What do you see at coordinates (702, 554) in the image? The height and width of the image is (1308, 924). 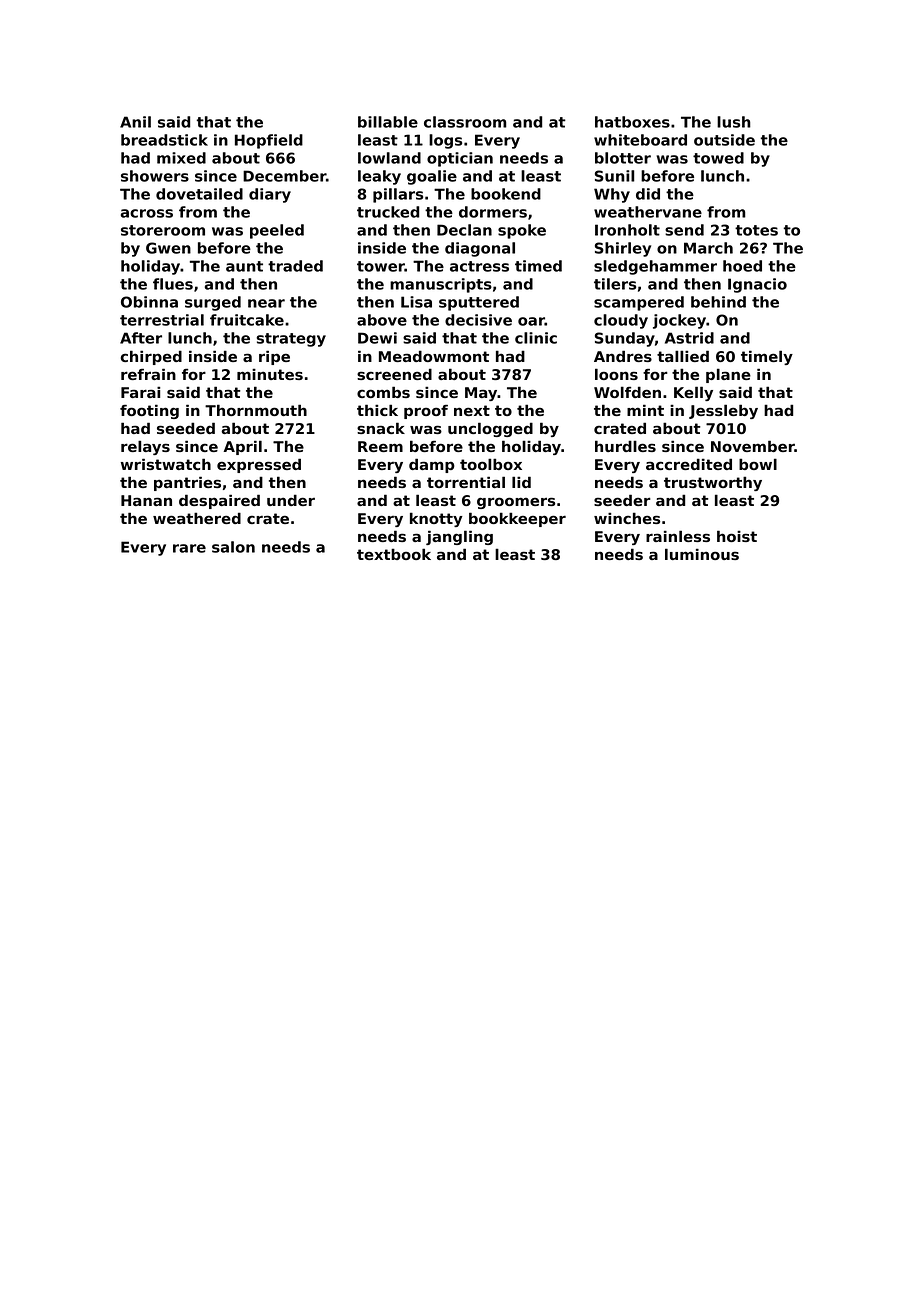 I see `luminous` at bounding box center [702, 554].
